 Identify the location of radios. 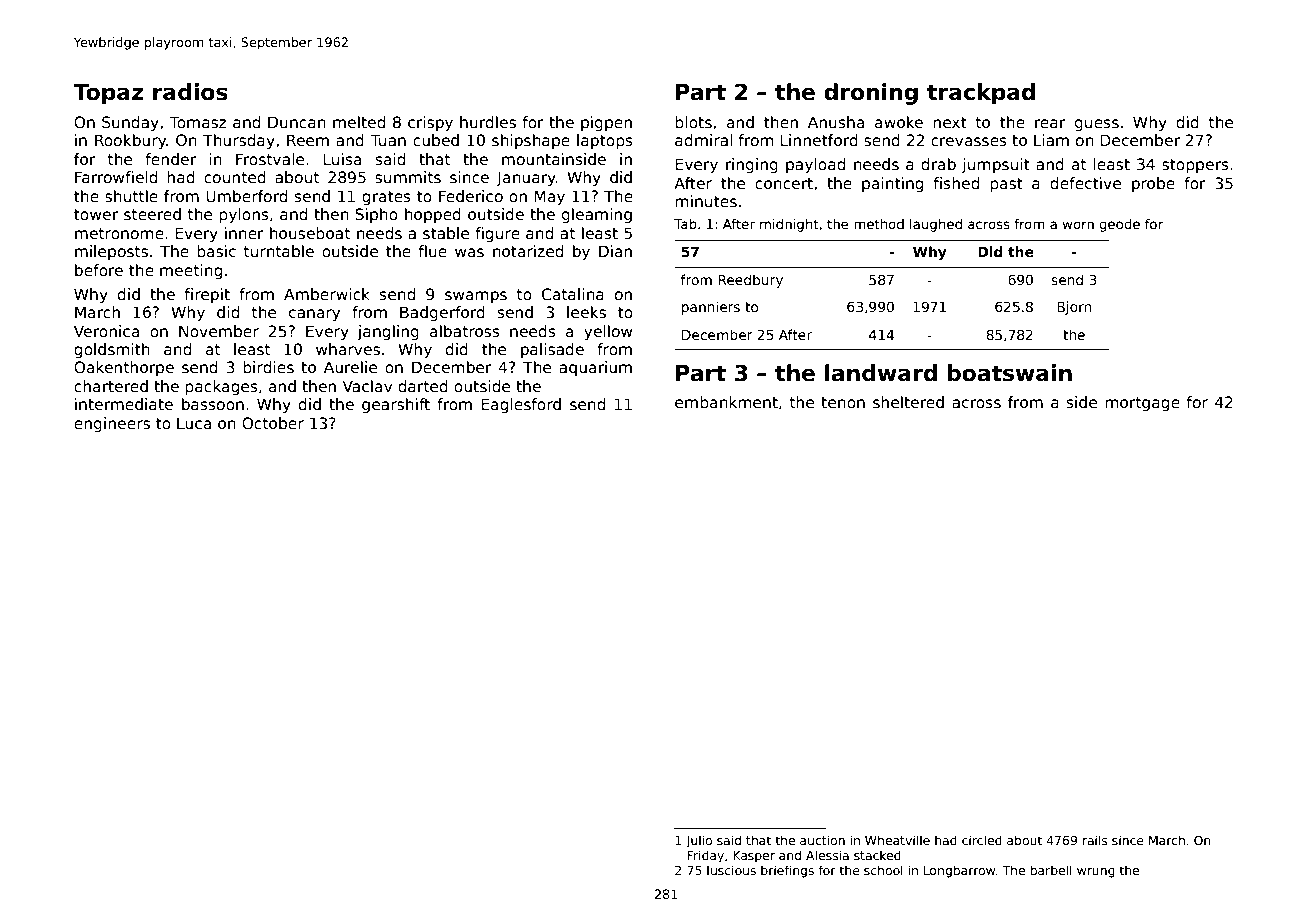
(190, 92).
